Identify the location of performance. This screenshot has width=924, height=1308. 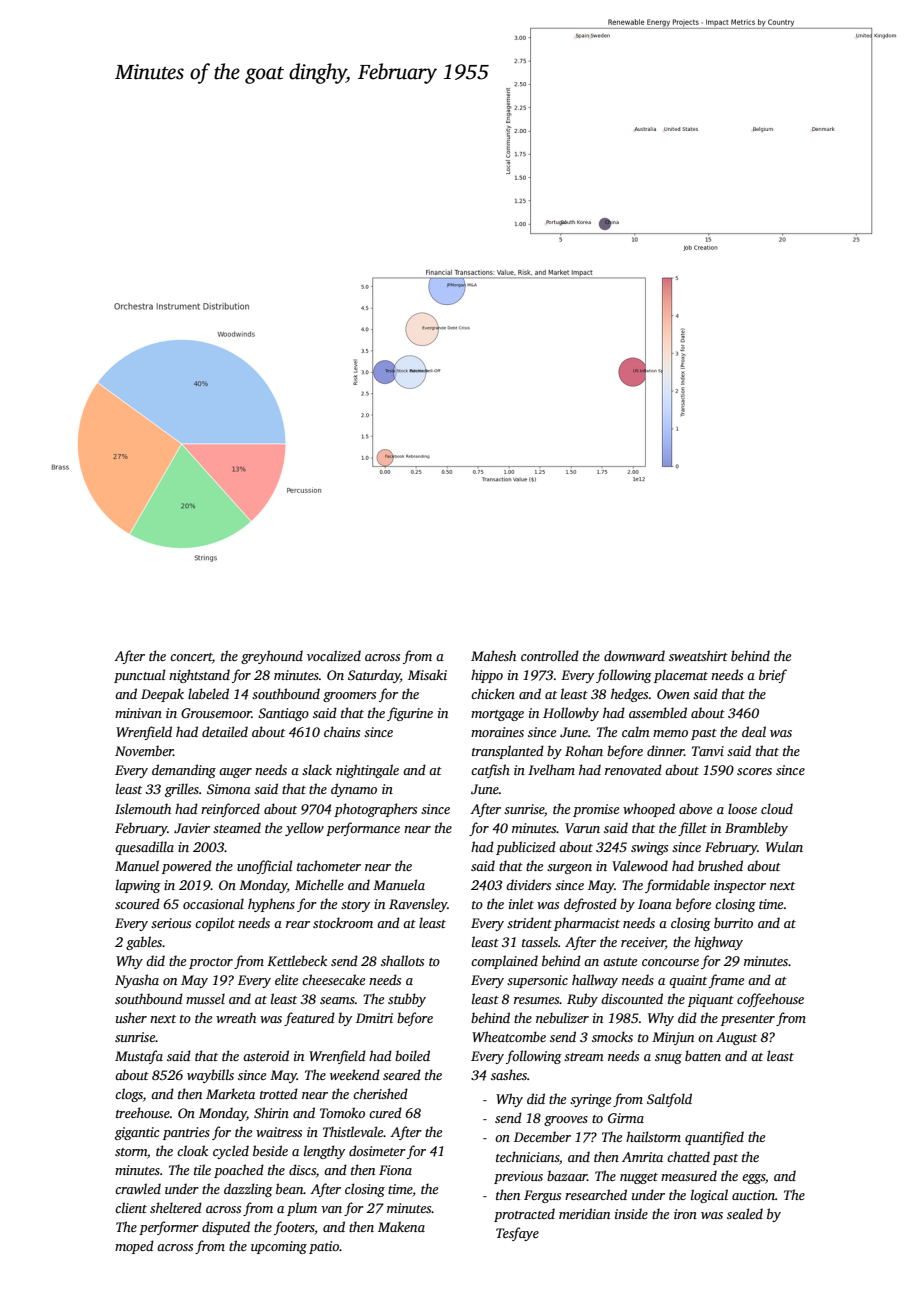
(363, 829).
